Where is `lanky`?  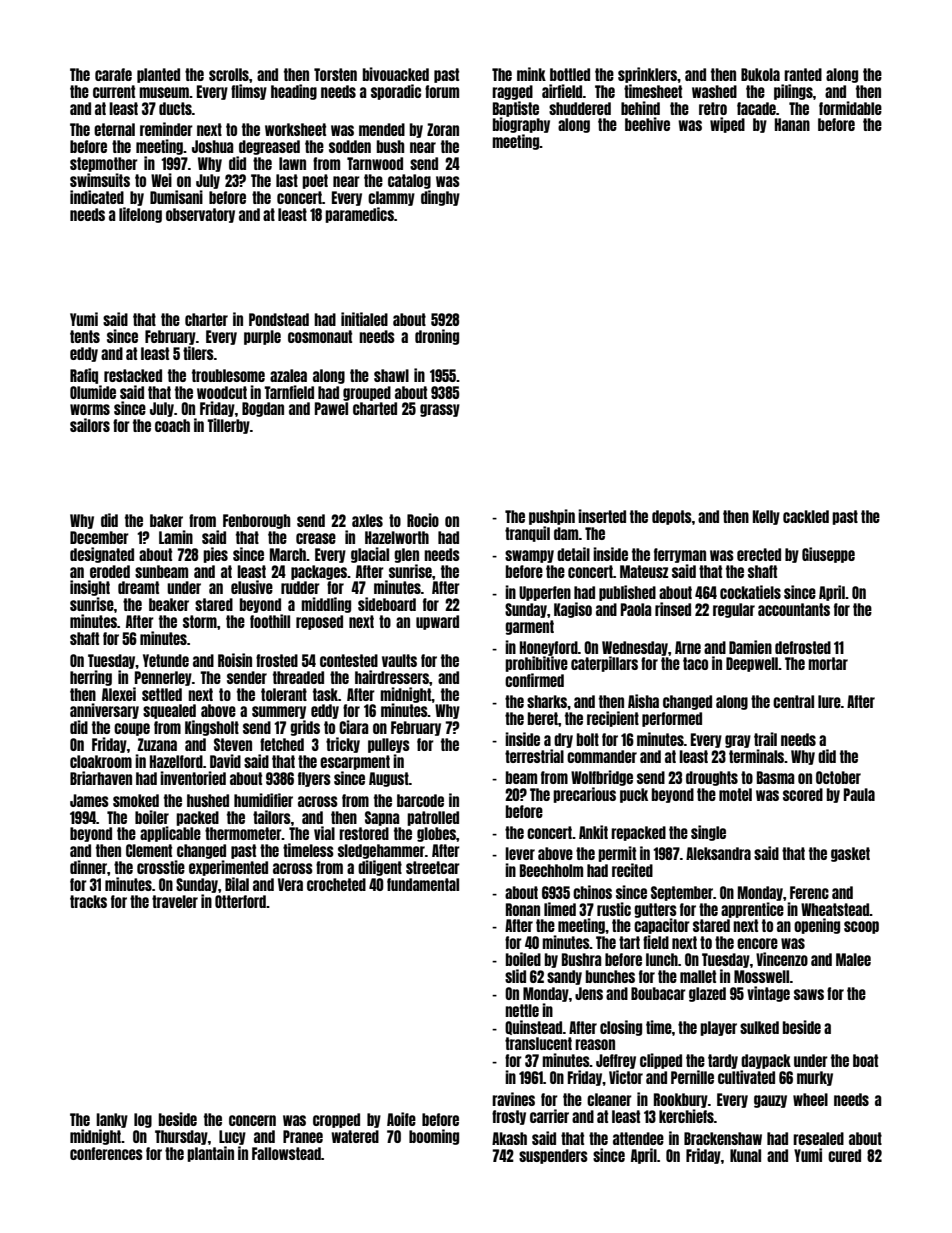
lanky is located at coordinates (112, 1120).
